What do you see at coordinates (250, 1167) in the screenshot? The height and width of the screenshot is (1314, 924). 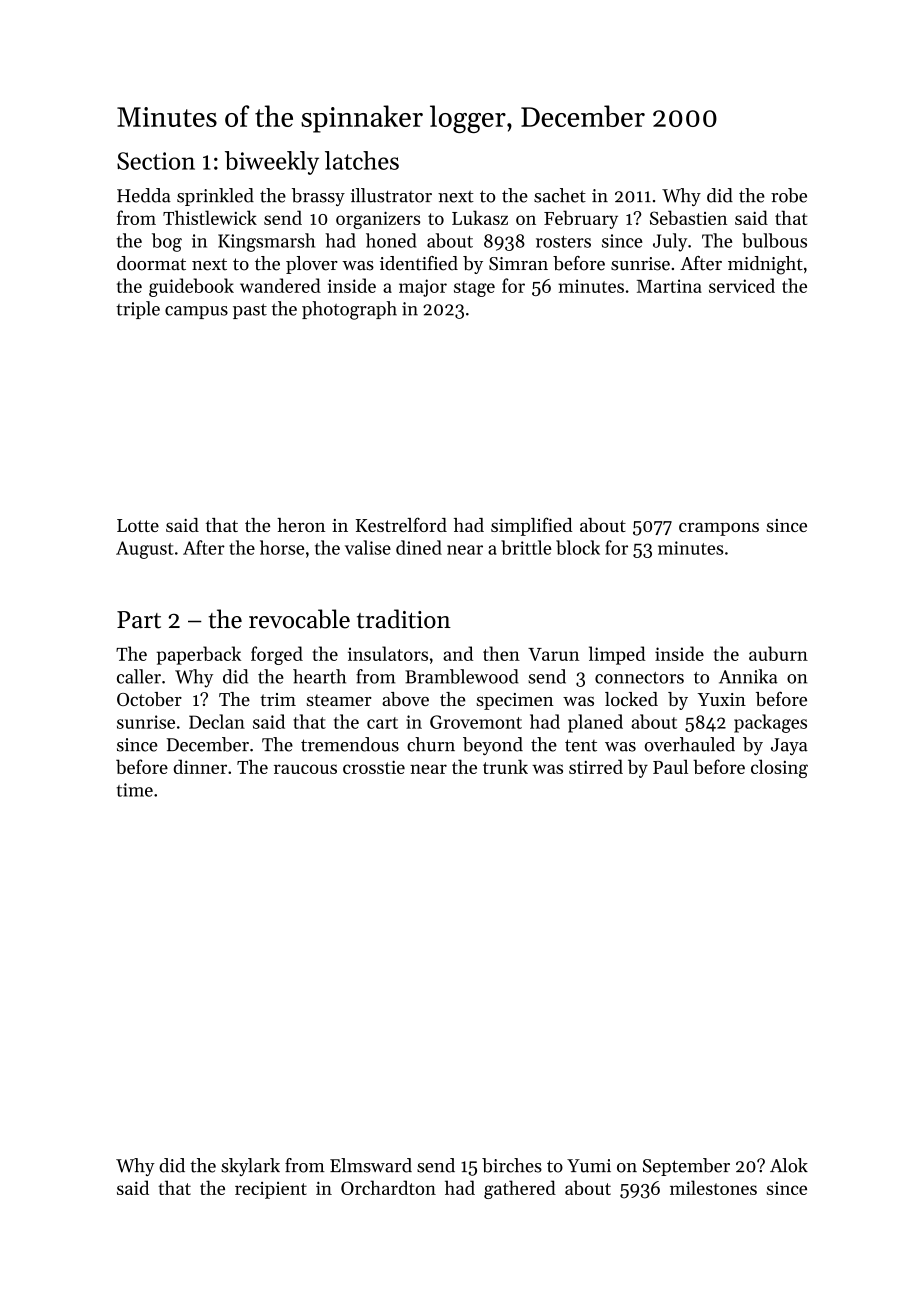 I see `skylark` at bounding box center [250, 1167].
